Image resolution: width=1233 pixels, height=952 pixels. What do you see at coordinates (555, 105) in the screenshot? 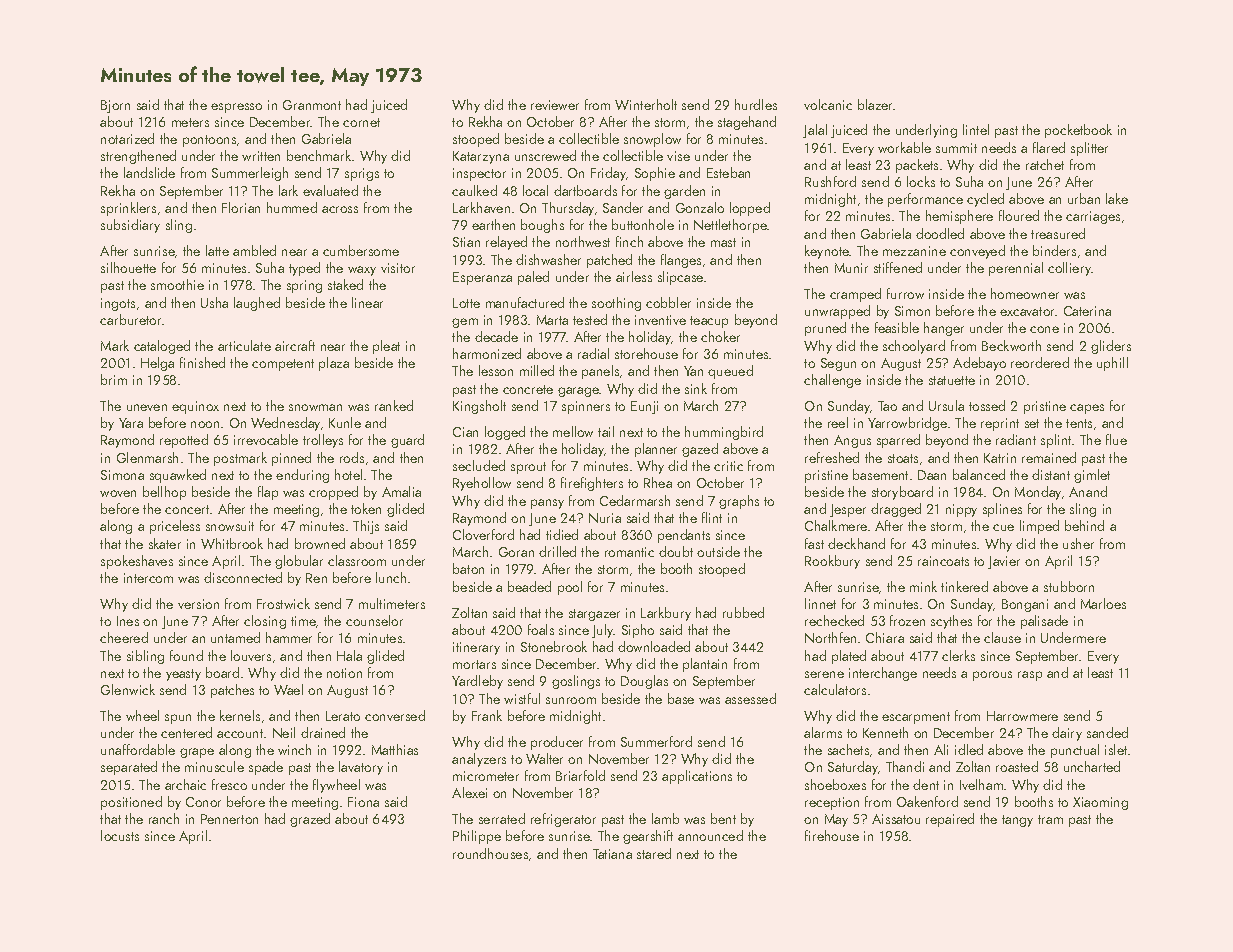
I see `reviewer` at bounding box center [555, 105].
